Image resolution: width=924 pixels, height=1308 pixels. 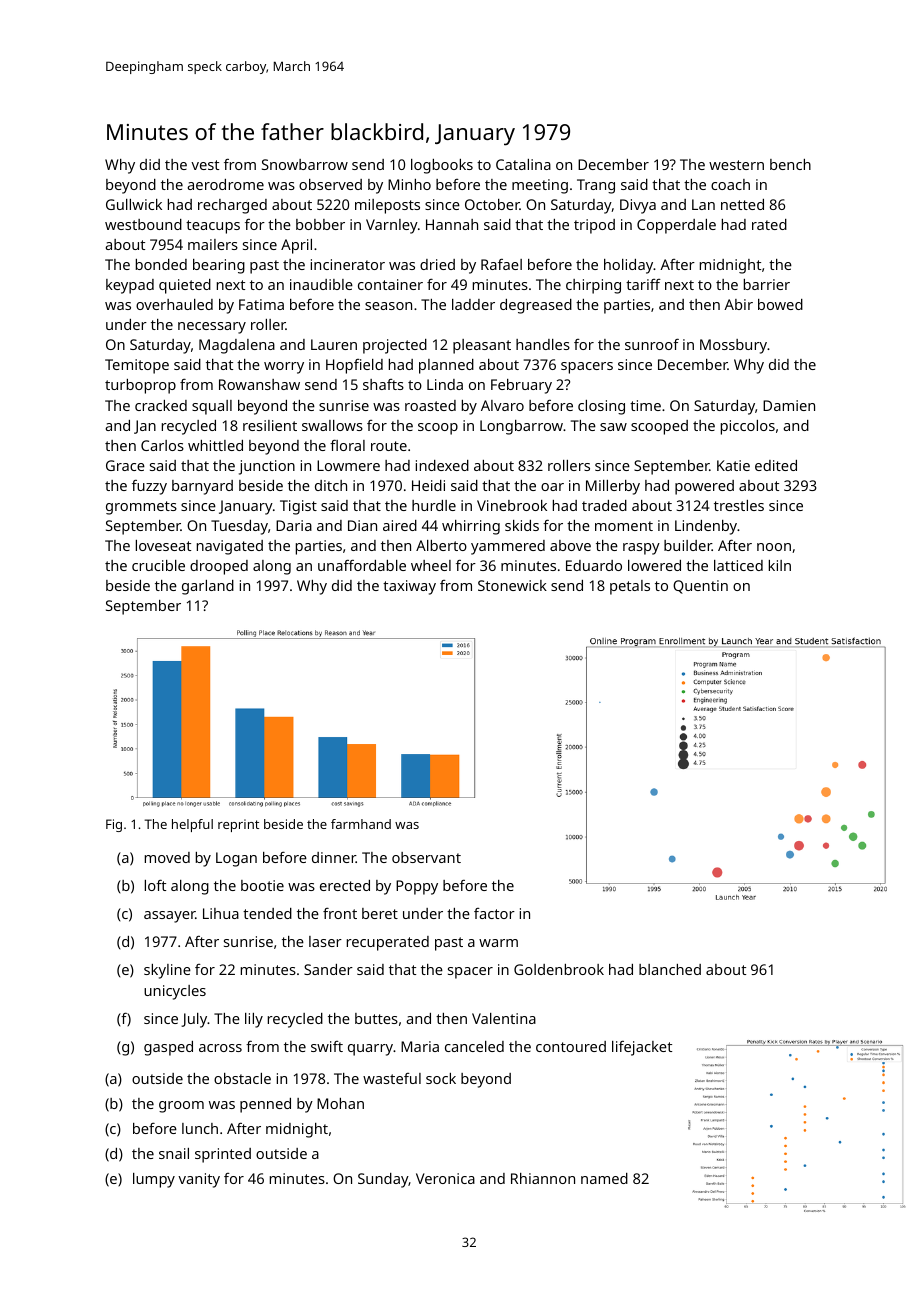 What do you see at coordinates (169, 917) in the screenshot?
I see `assayer` at bounding box center [169, 917].
